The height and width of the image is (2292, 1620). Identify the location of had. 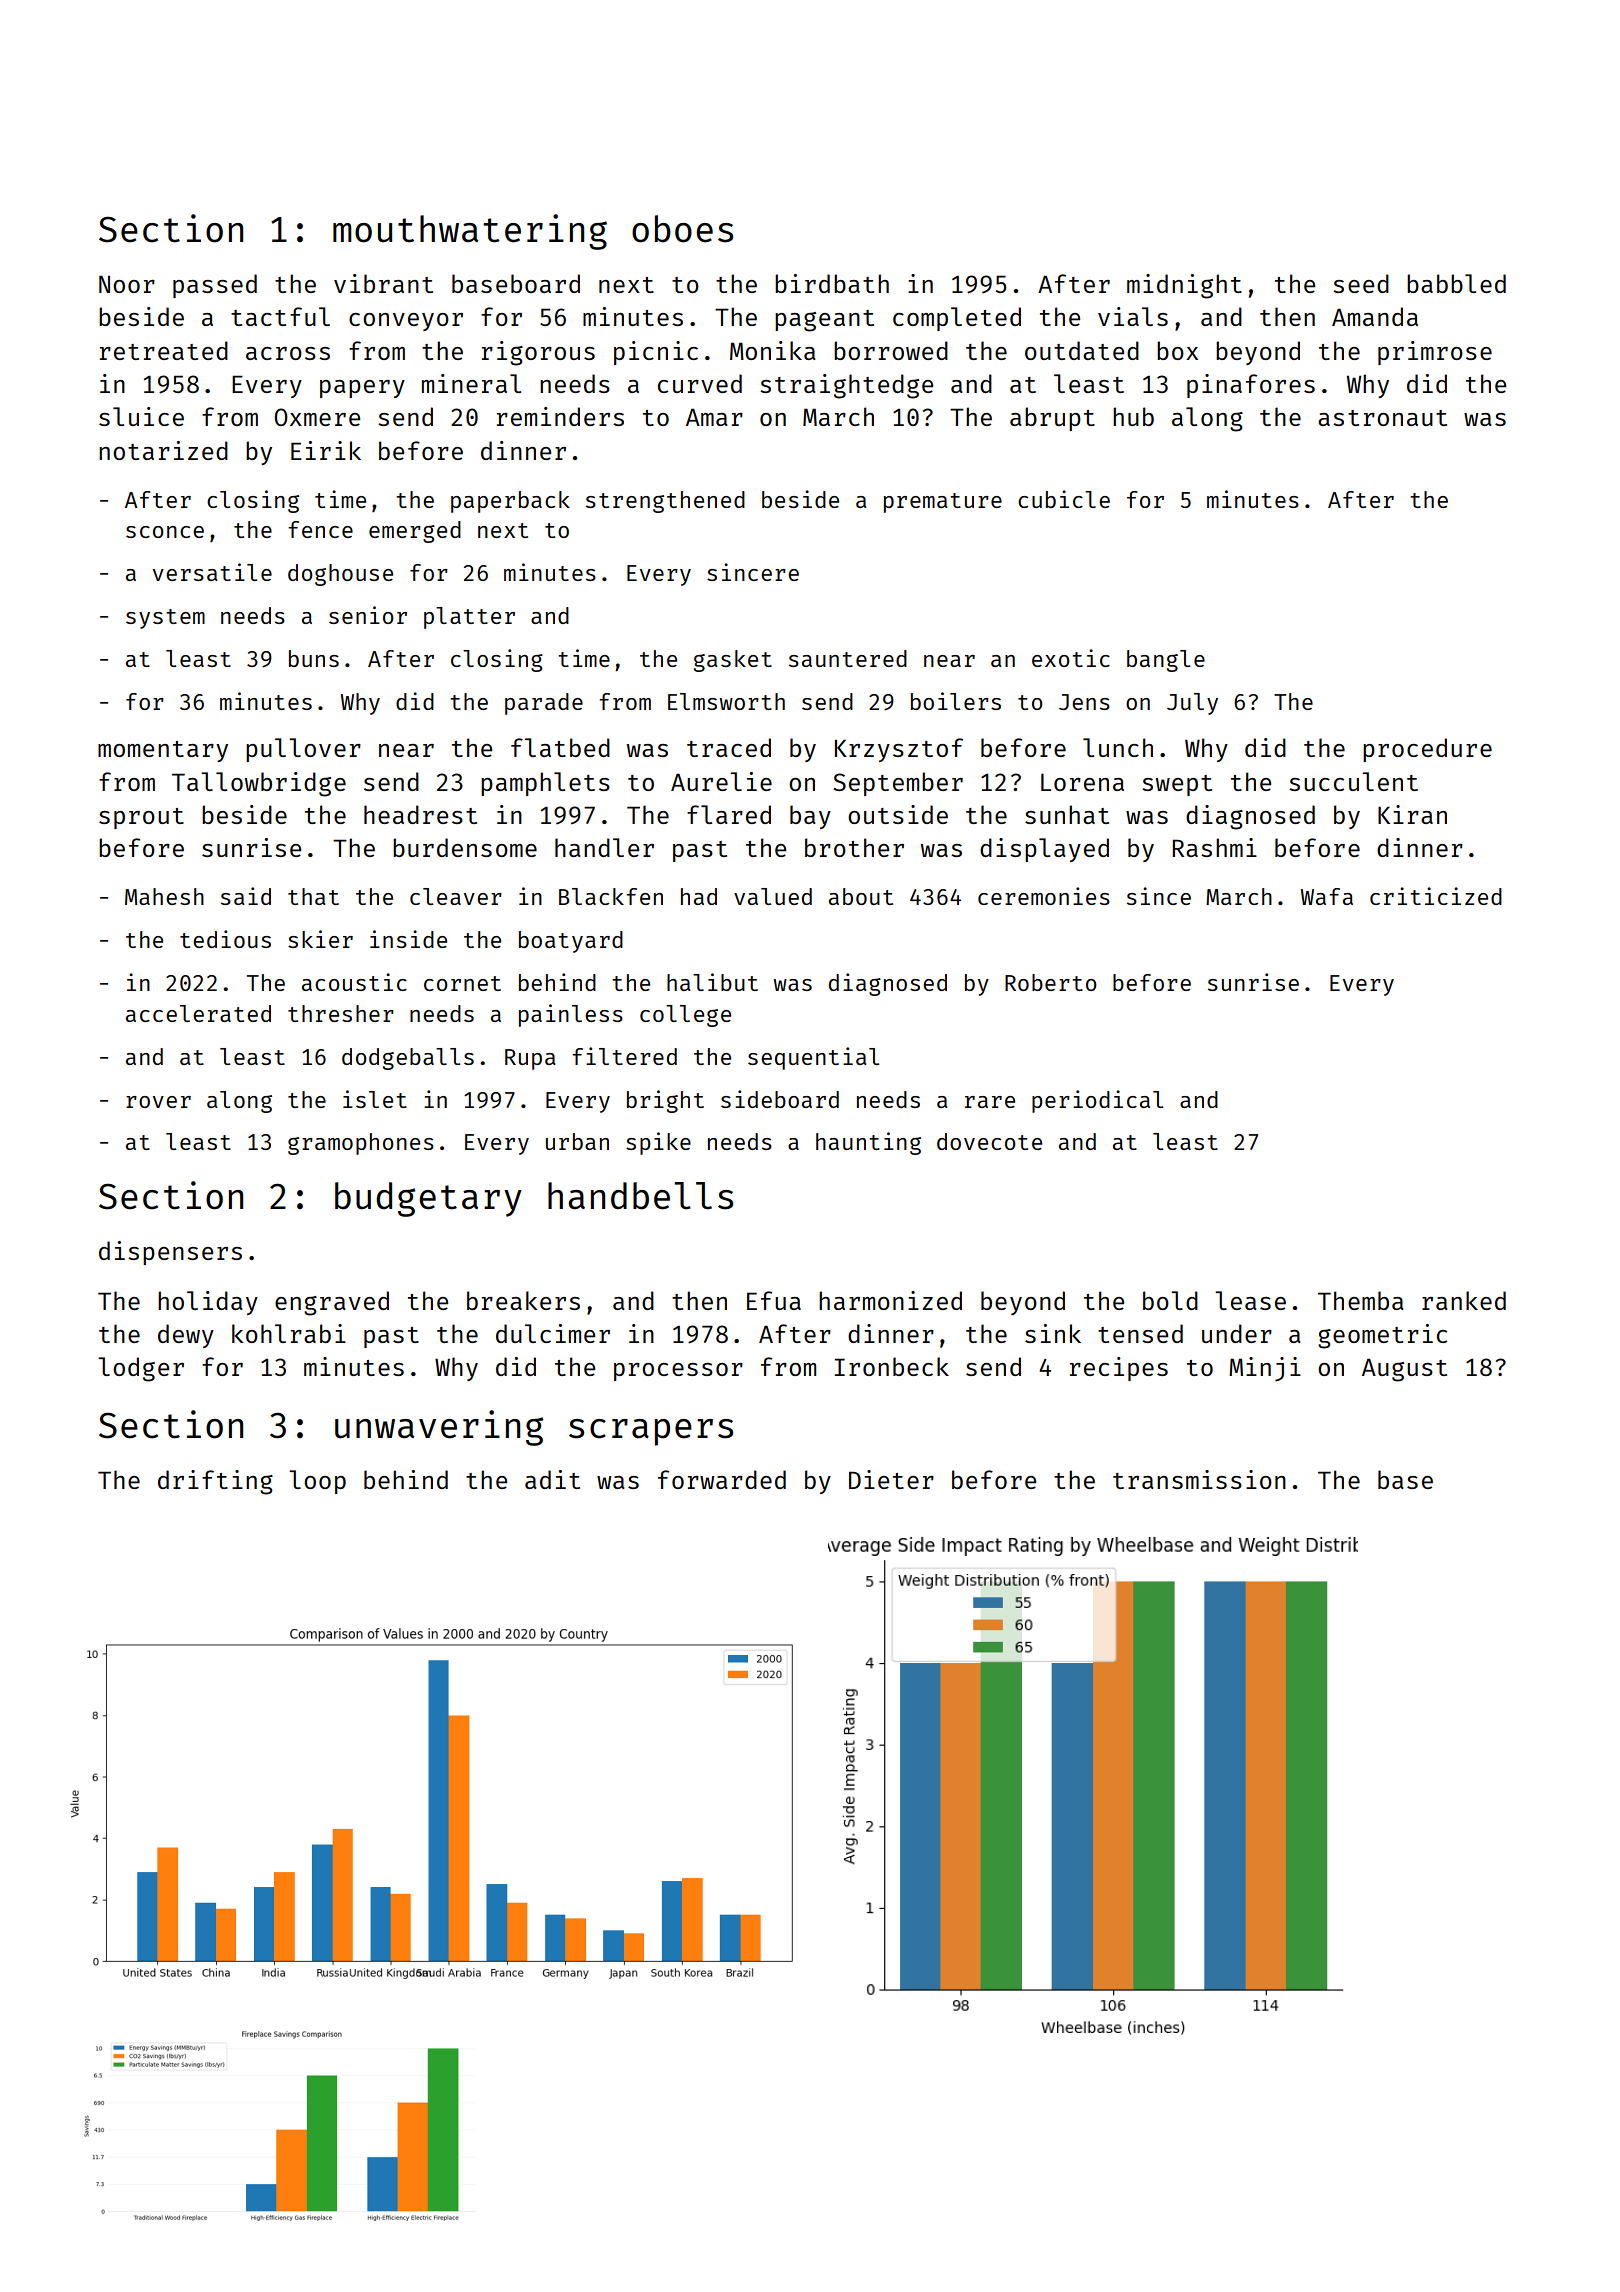
(699, 896).
